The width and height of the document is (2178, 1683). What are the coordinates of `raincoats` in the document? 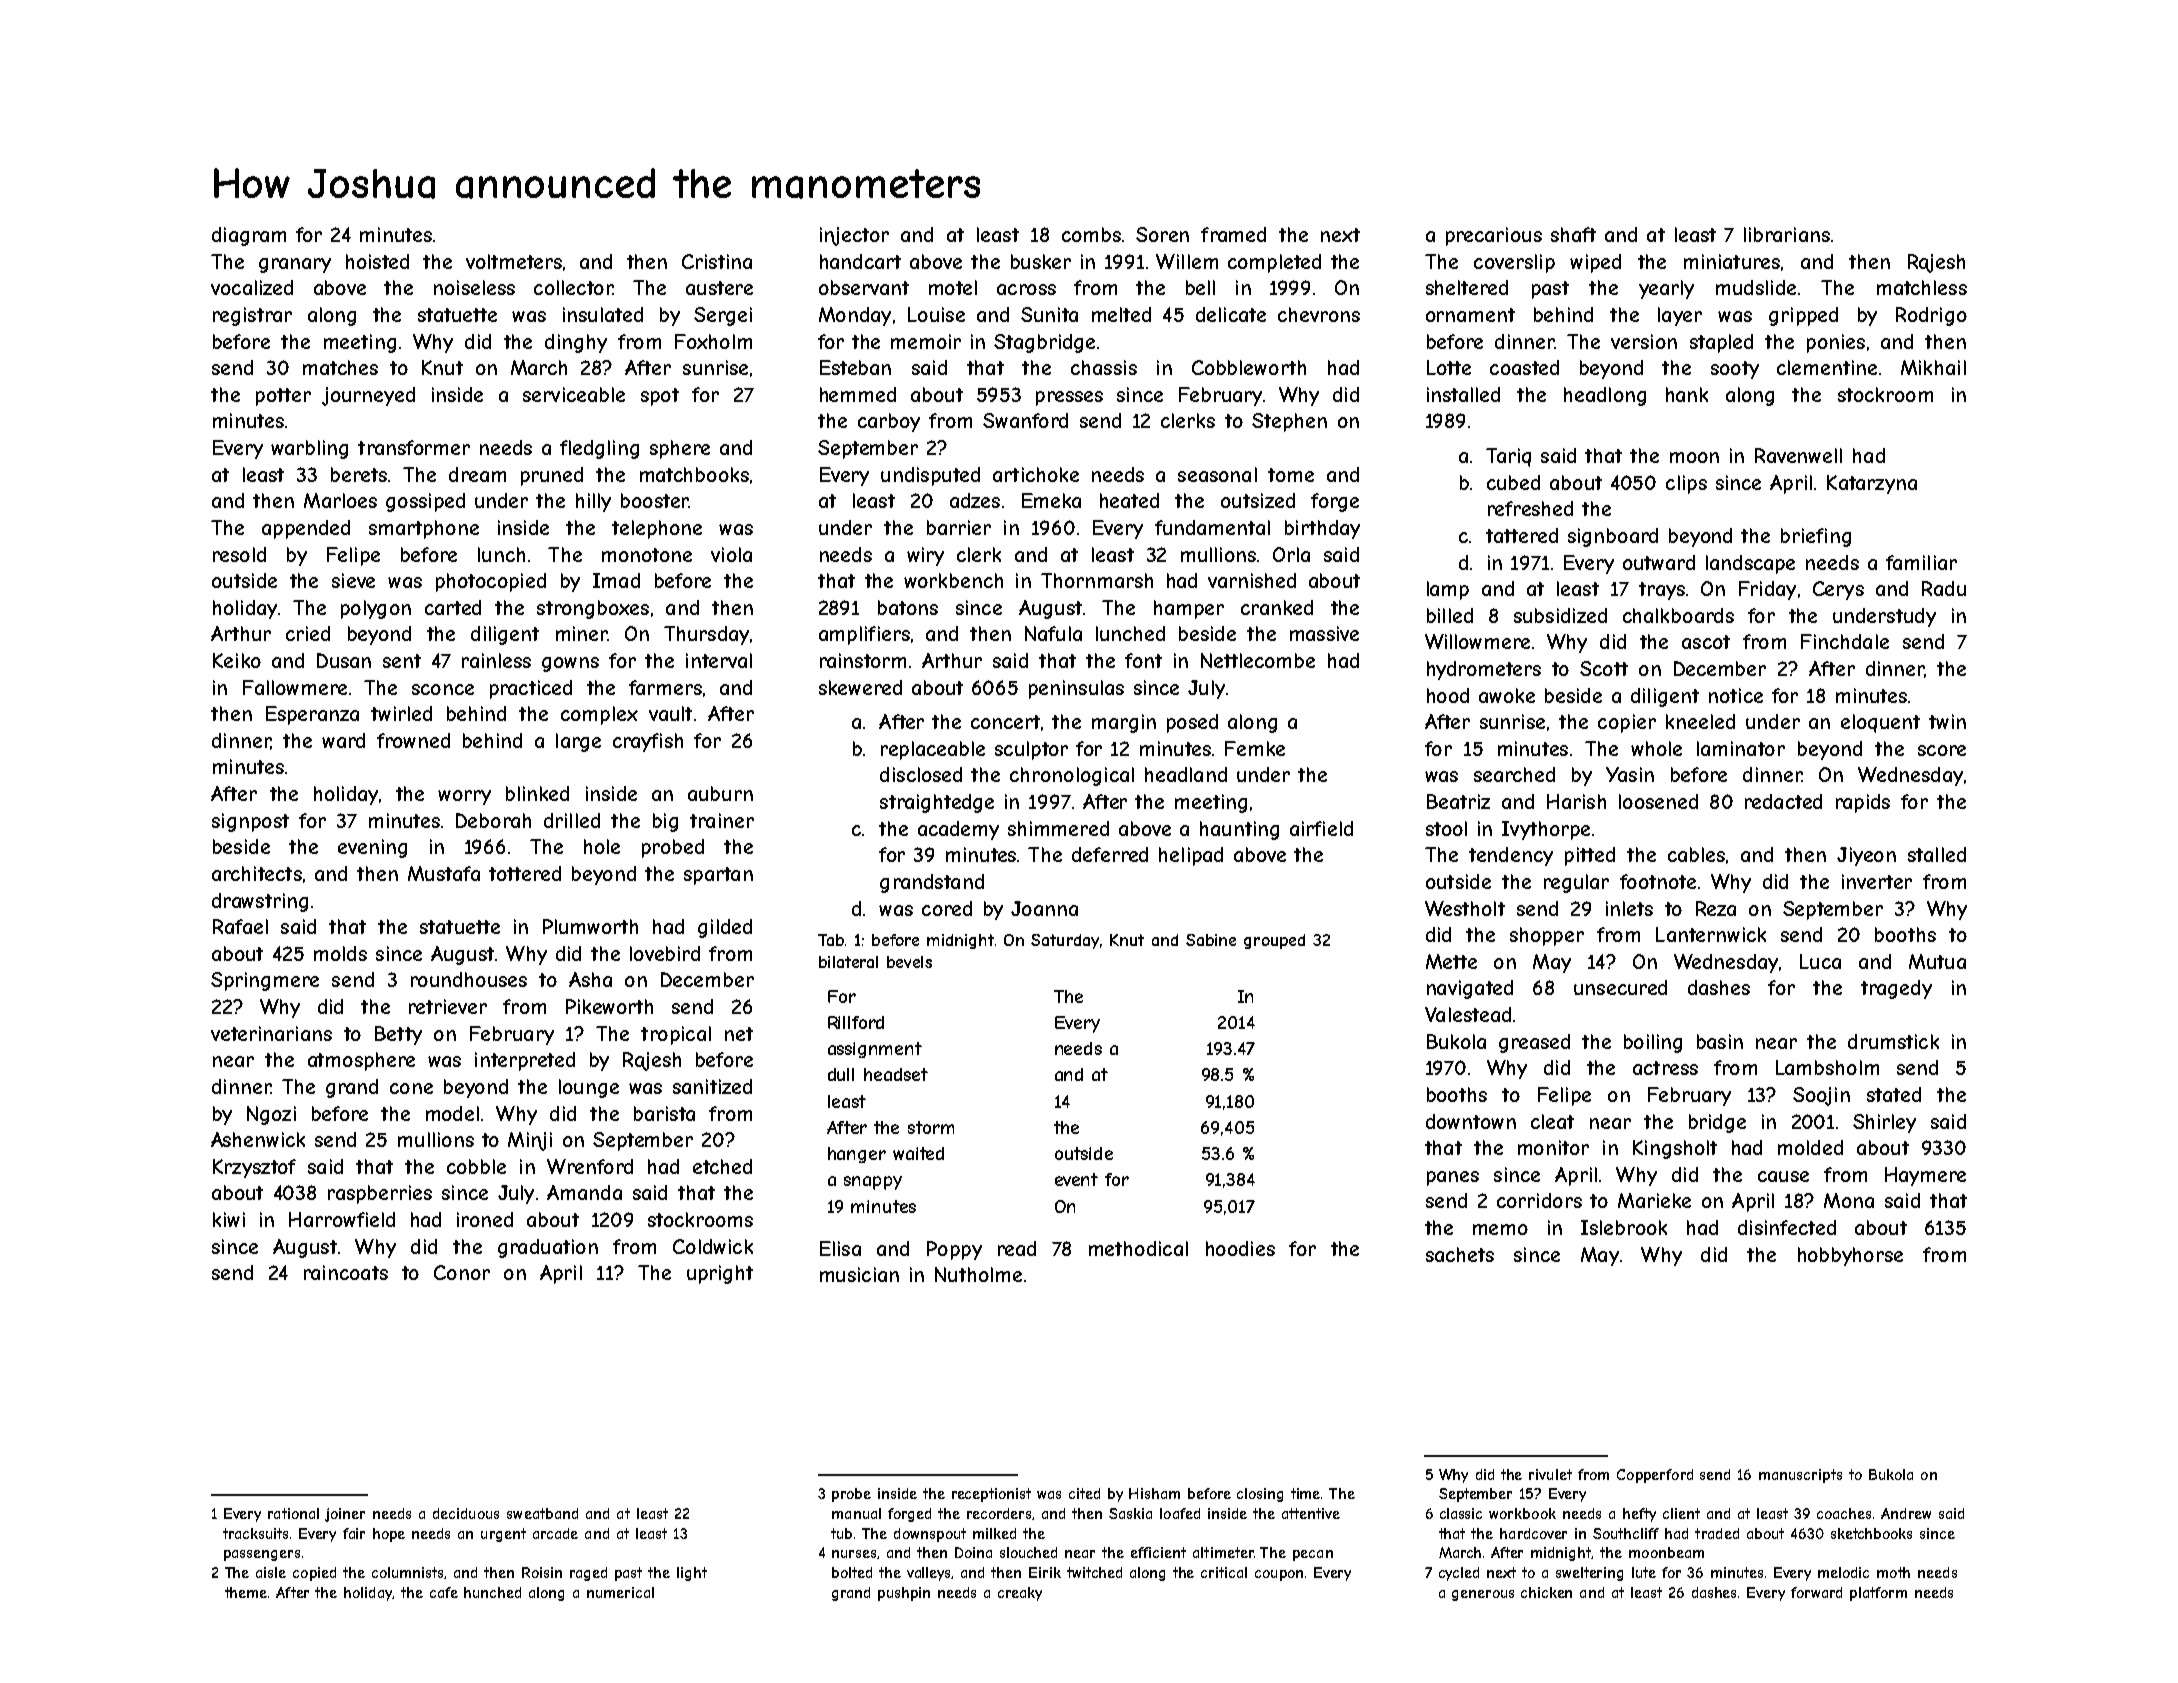 It's located at (346, 1272).
